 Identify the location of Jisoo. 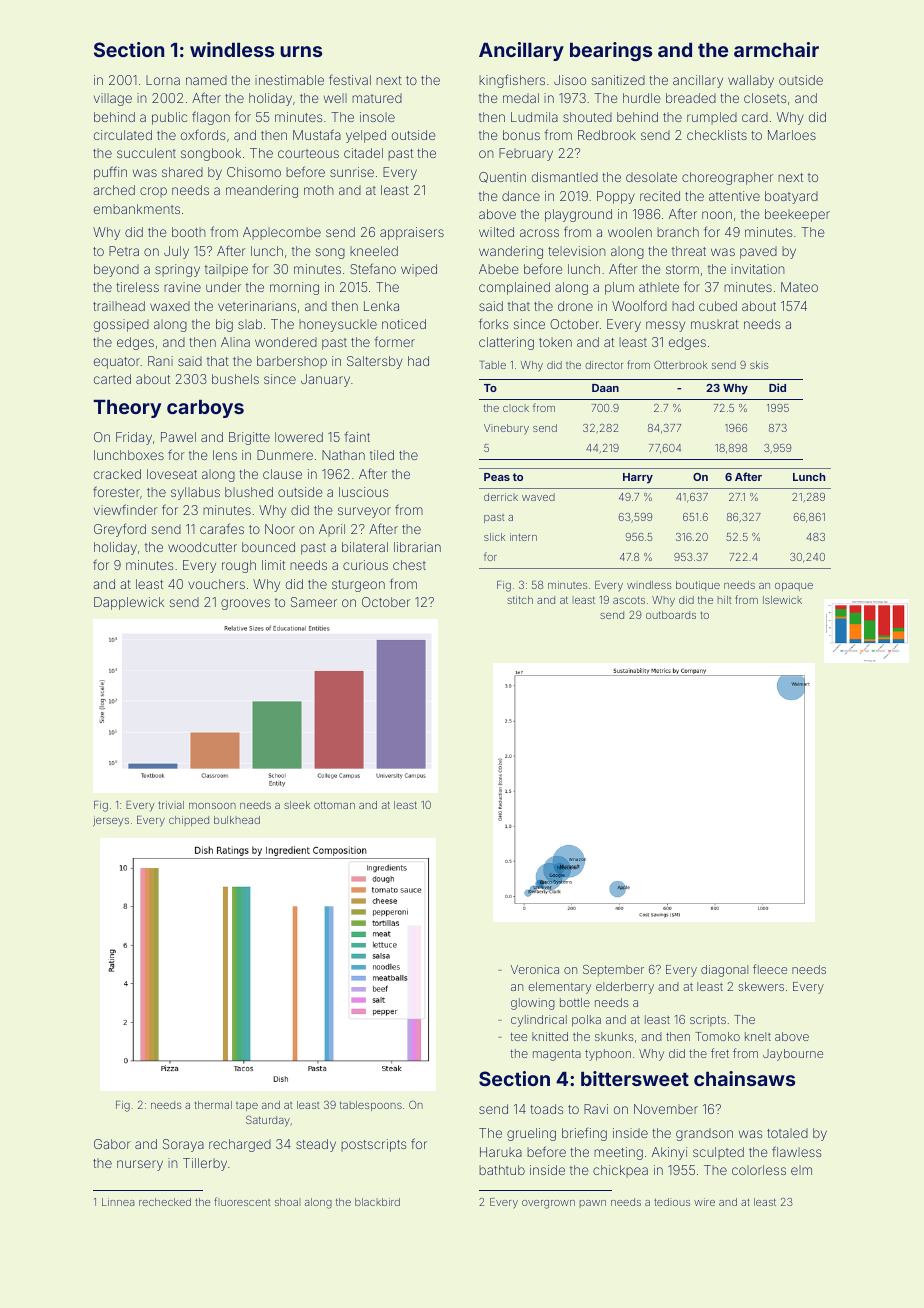
(570, 80).
